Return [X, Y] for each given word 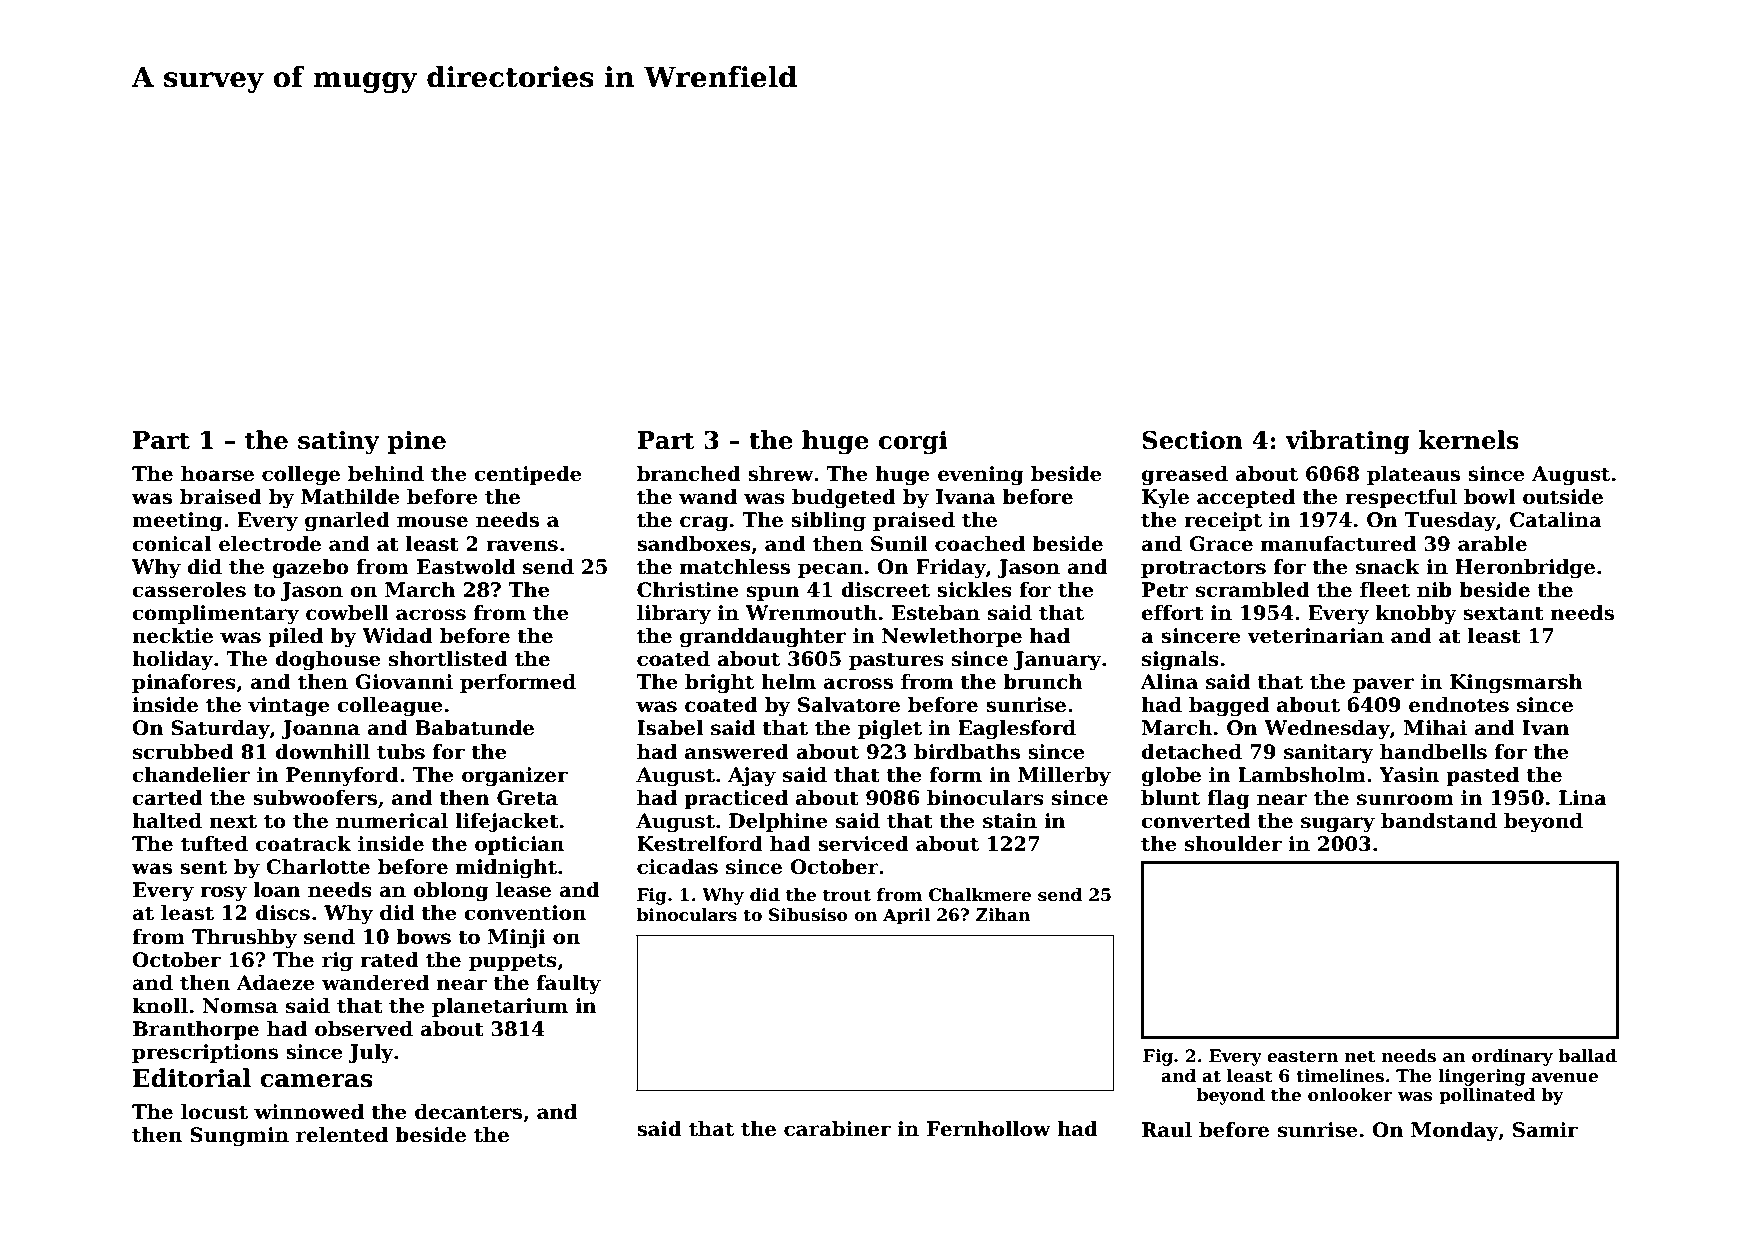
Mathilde [350, 497]
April [906, 916]
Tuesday [1450, 522]
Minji [517, 939]
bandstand [1439, 821]
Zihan [1003, 915]
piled [295, 637]
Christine [688, 590]
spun [773, 593]
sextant [1503, 613]
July [371, 1054]
